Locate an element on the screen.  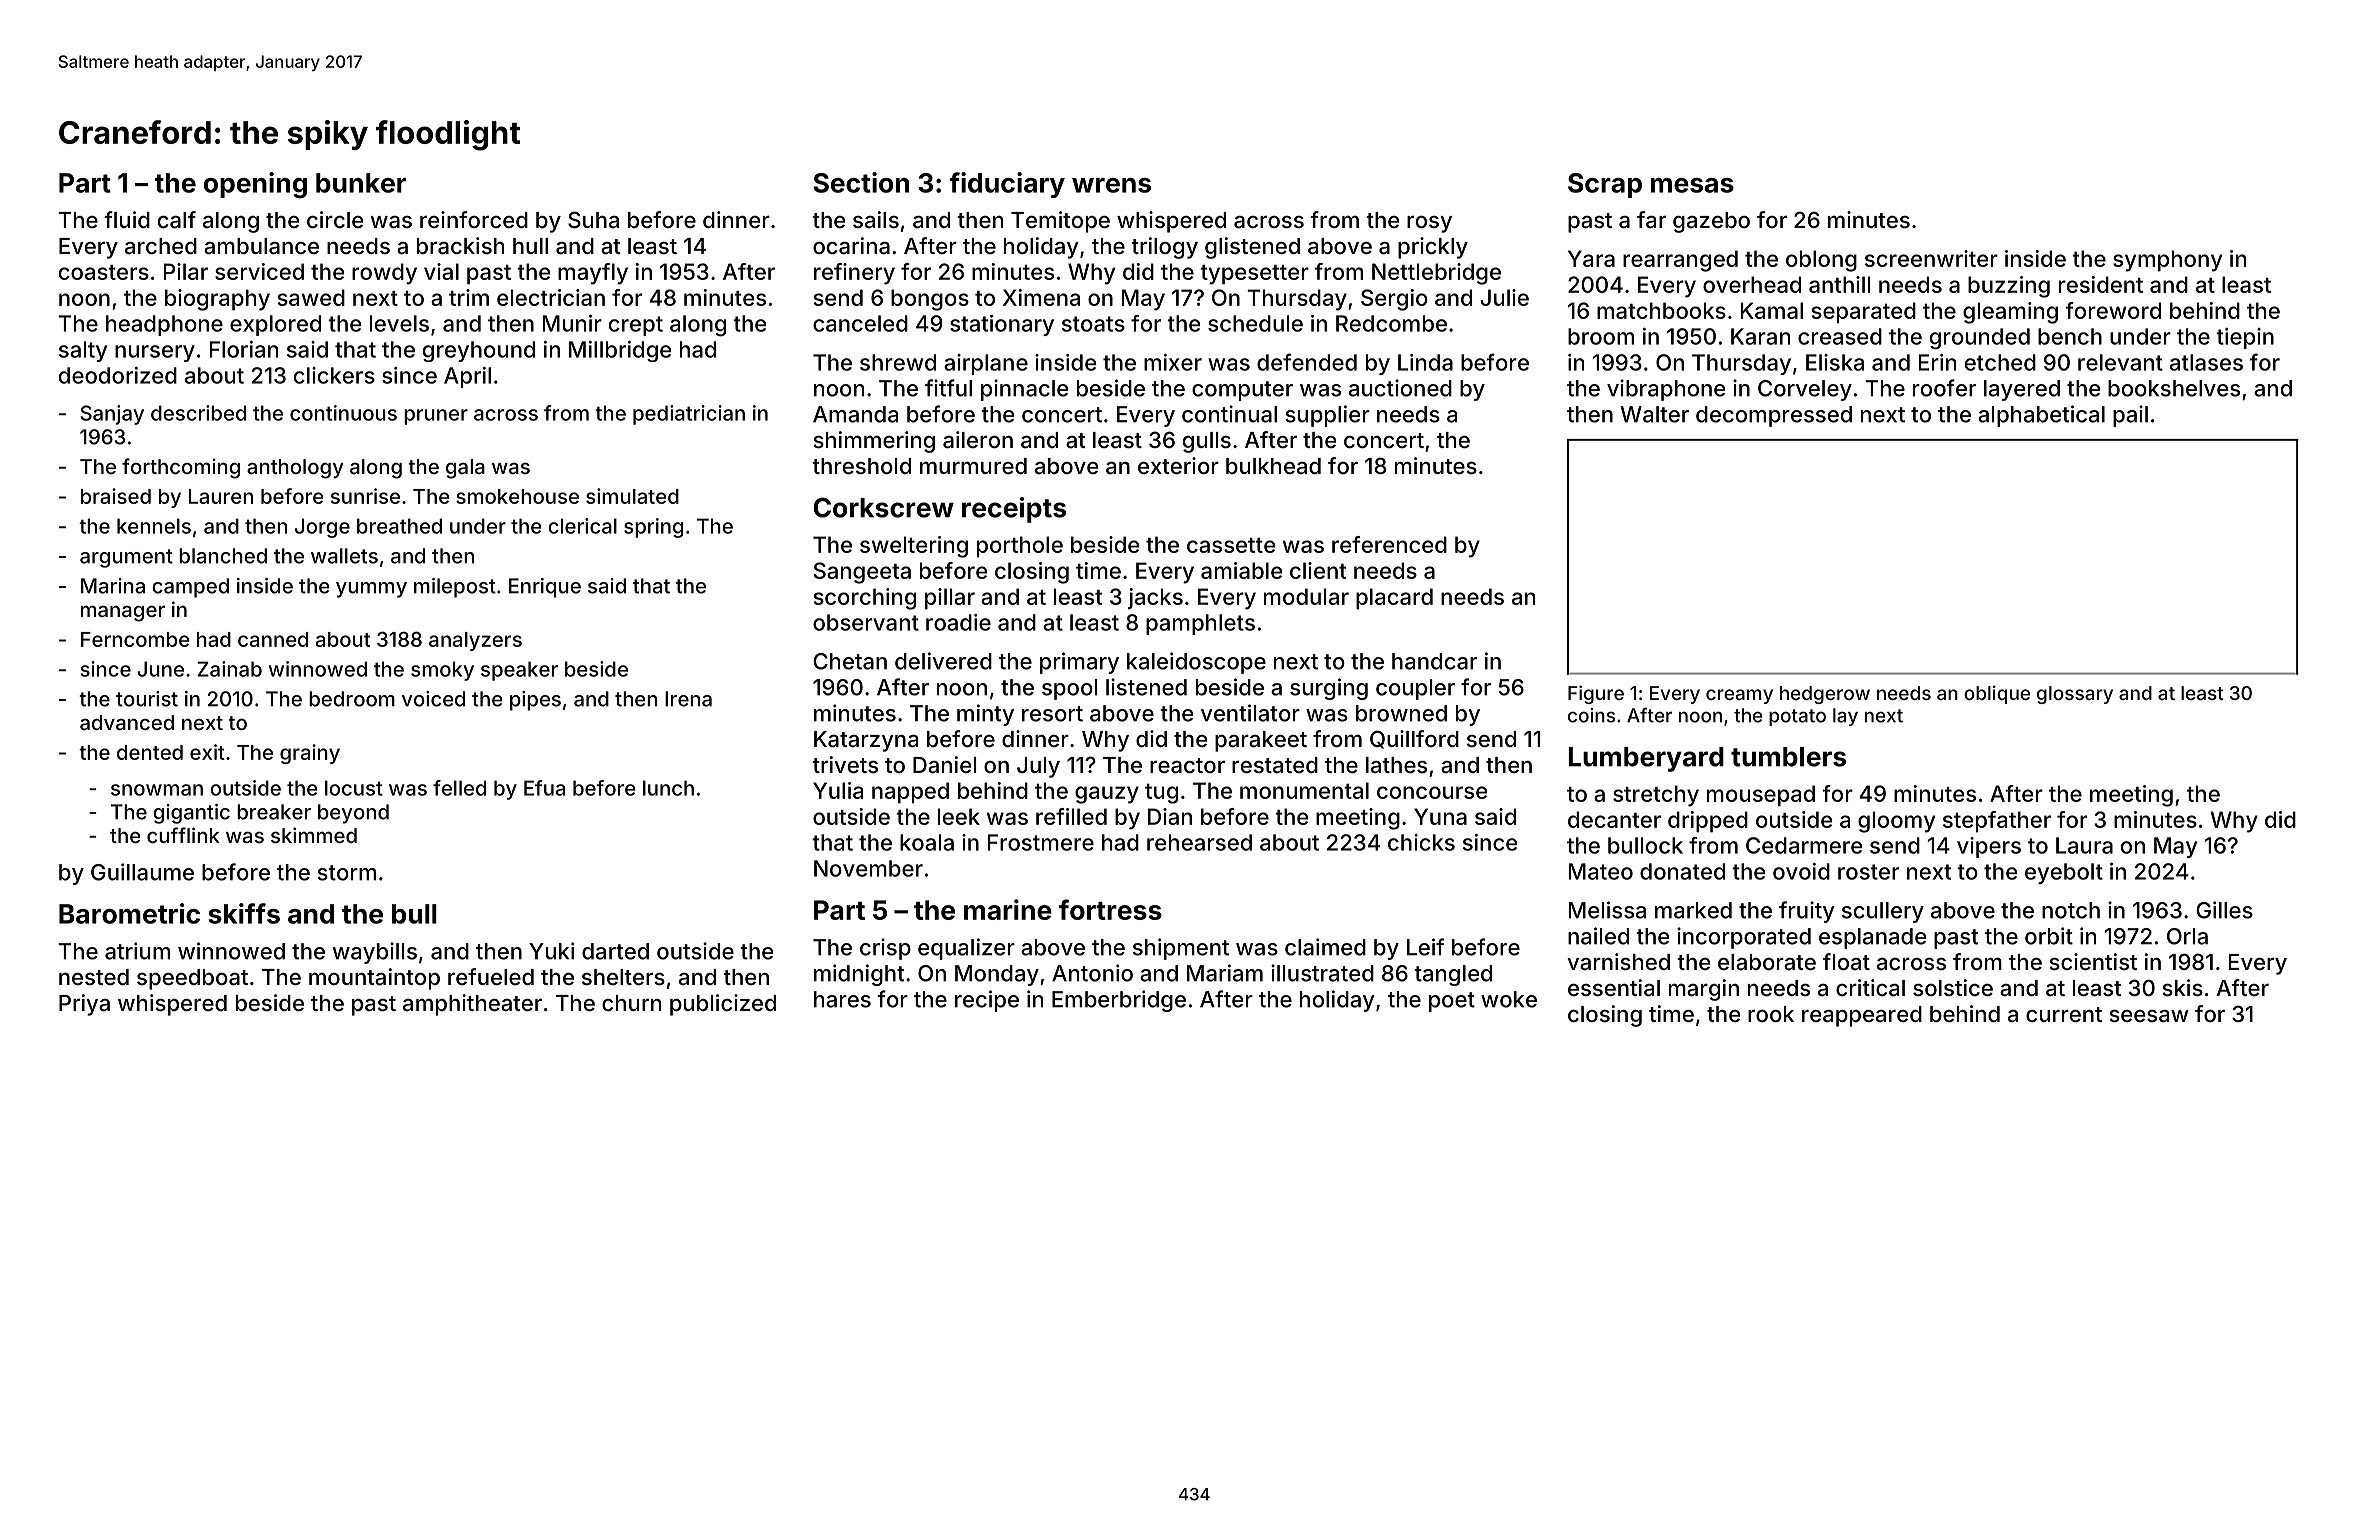
observant is located at coordinates (866, 622).
